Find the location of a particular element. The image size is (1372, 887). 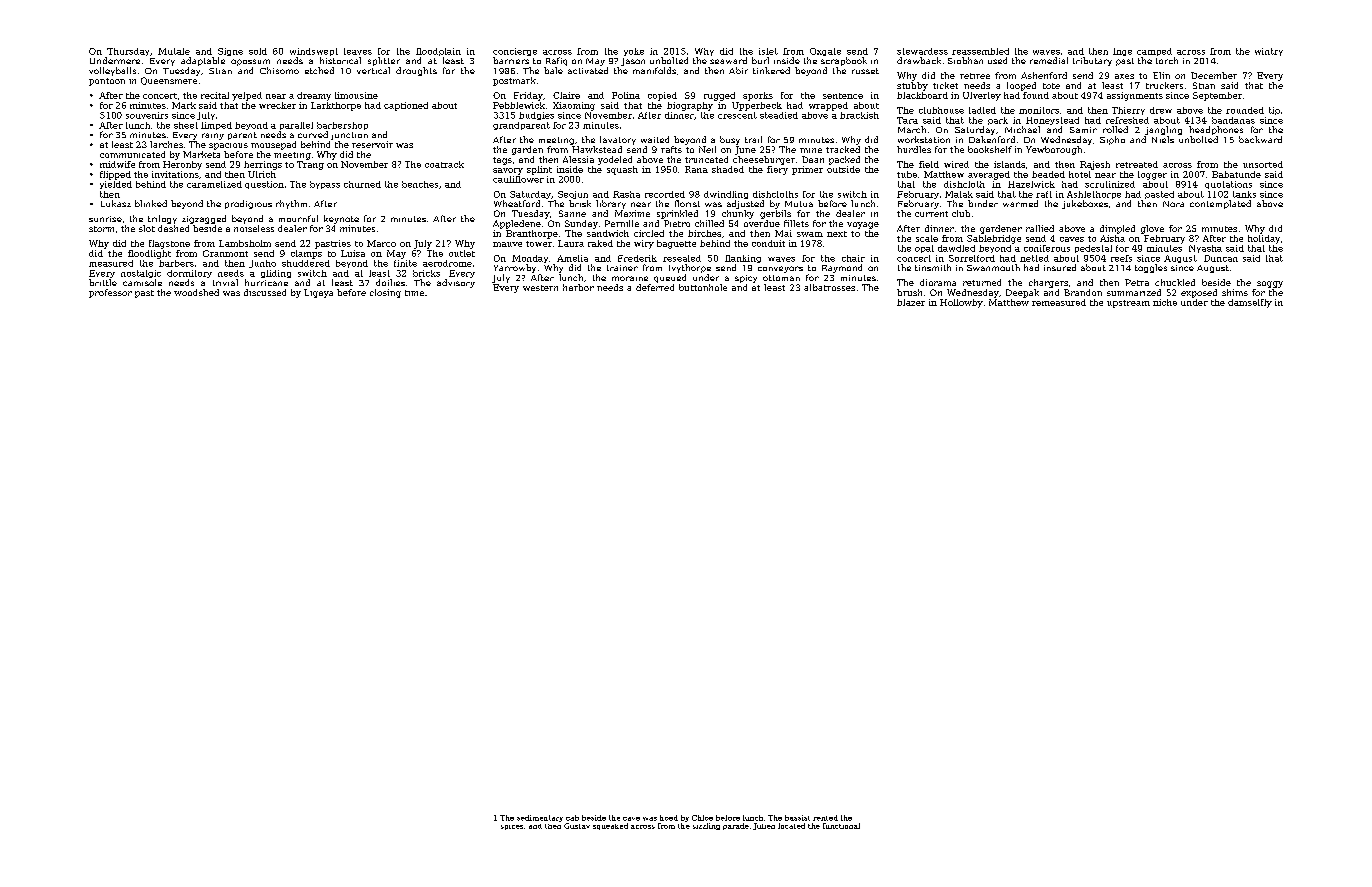

sedimentary is located at coordinates (540, 818).
